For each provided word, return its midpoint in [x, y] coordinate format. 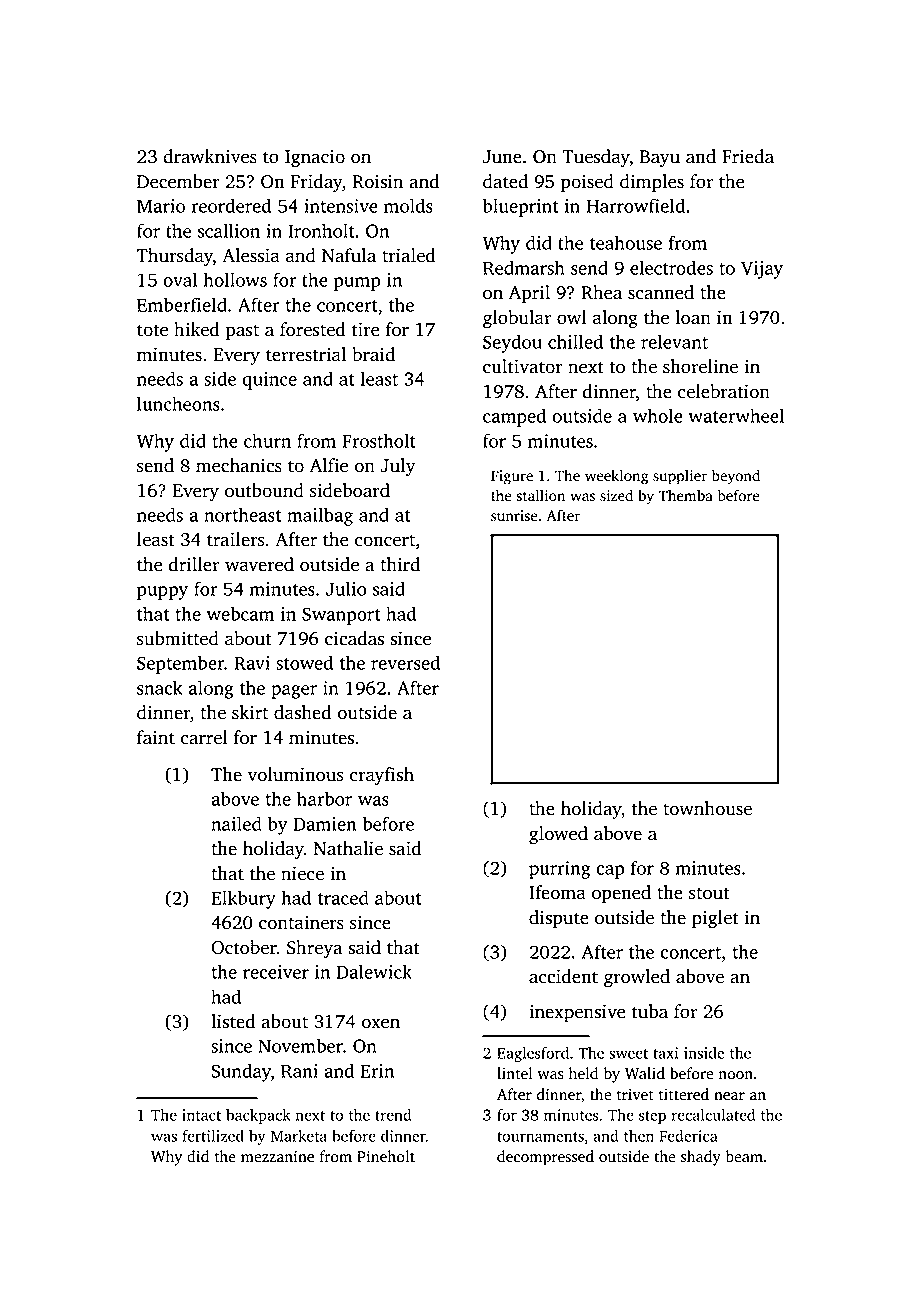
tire [365, 329]
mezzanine [277, 1157]
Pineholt [386, 1156]
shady [701, 1158]
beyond [736, 477]
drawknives [210, 156]
